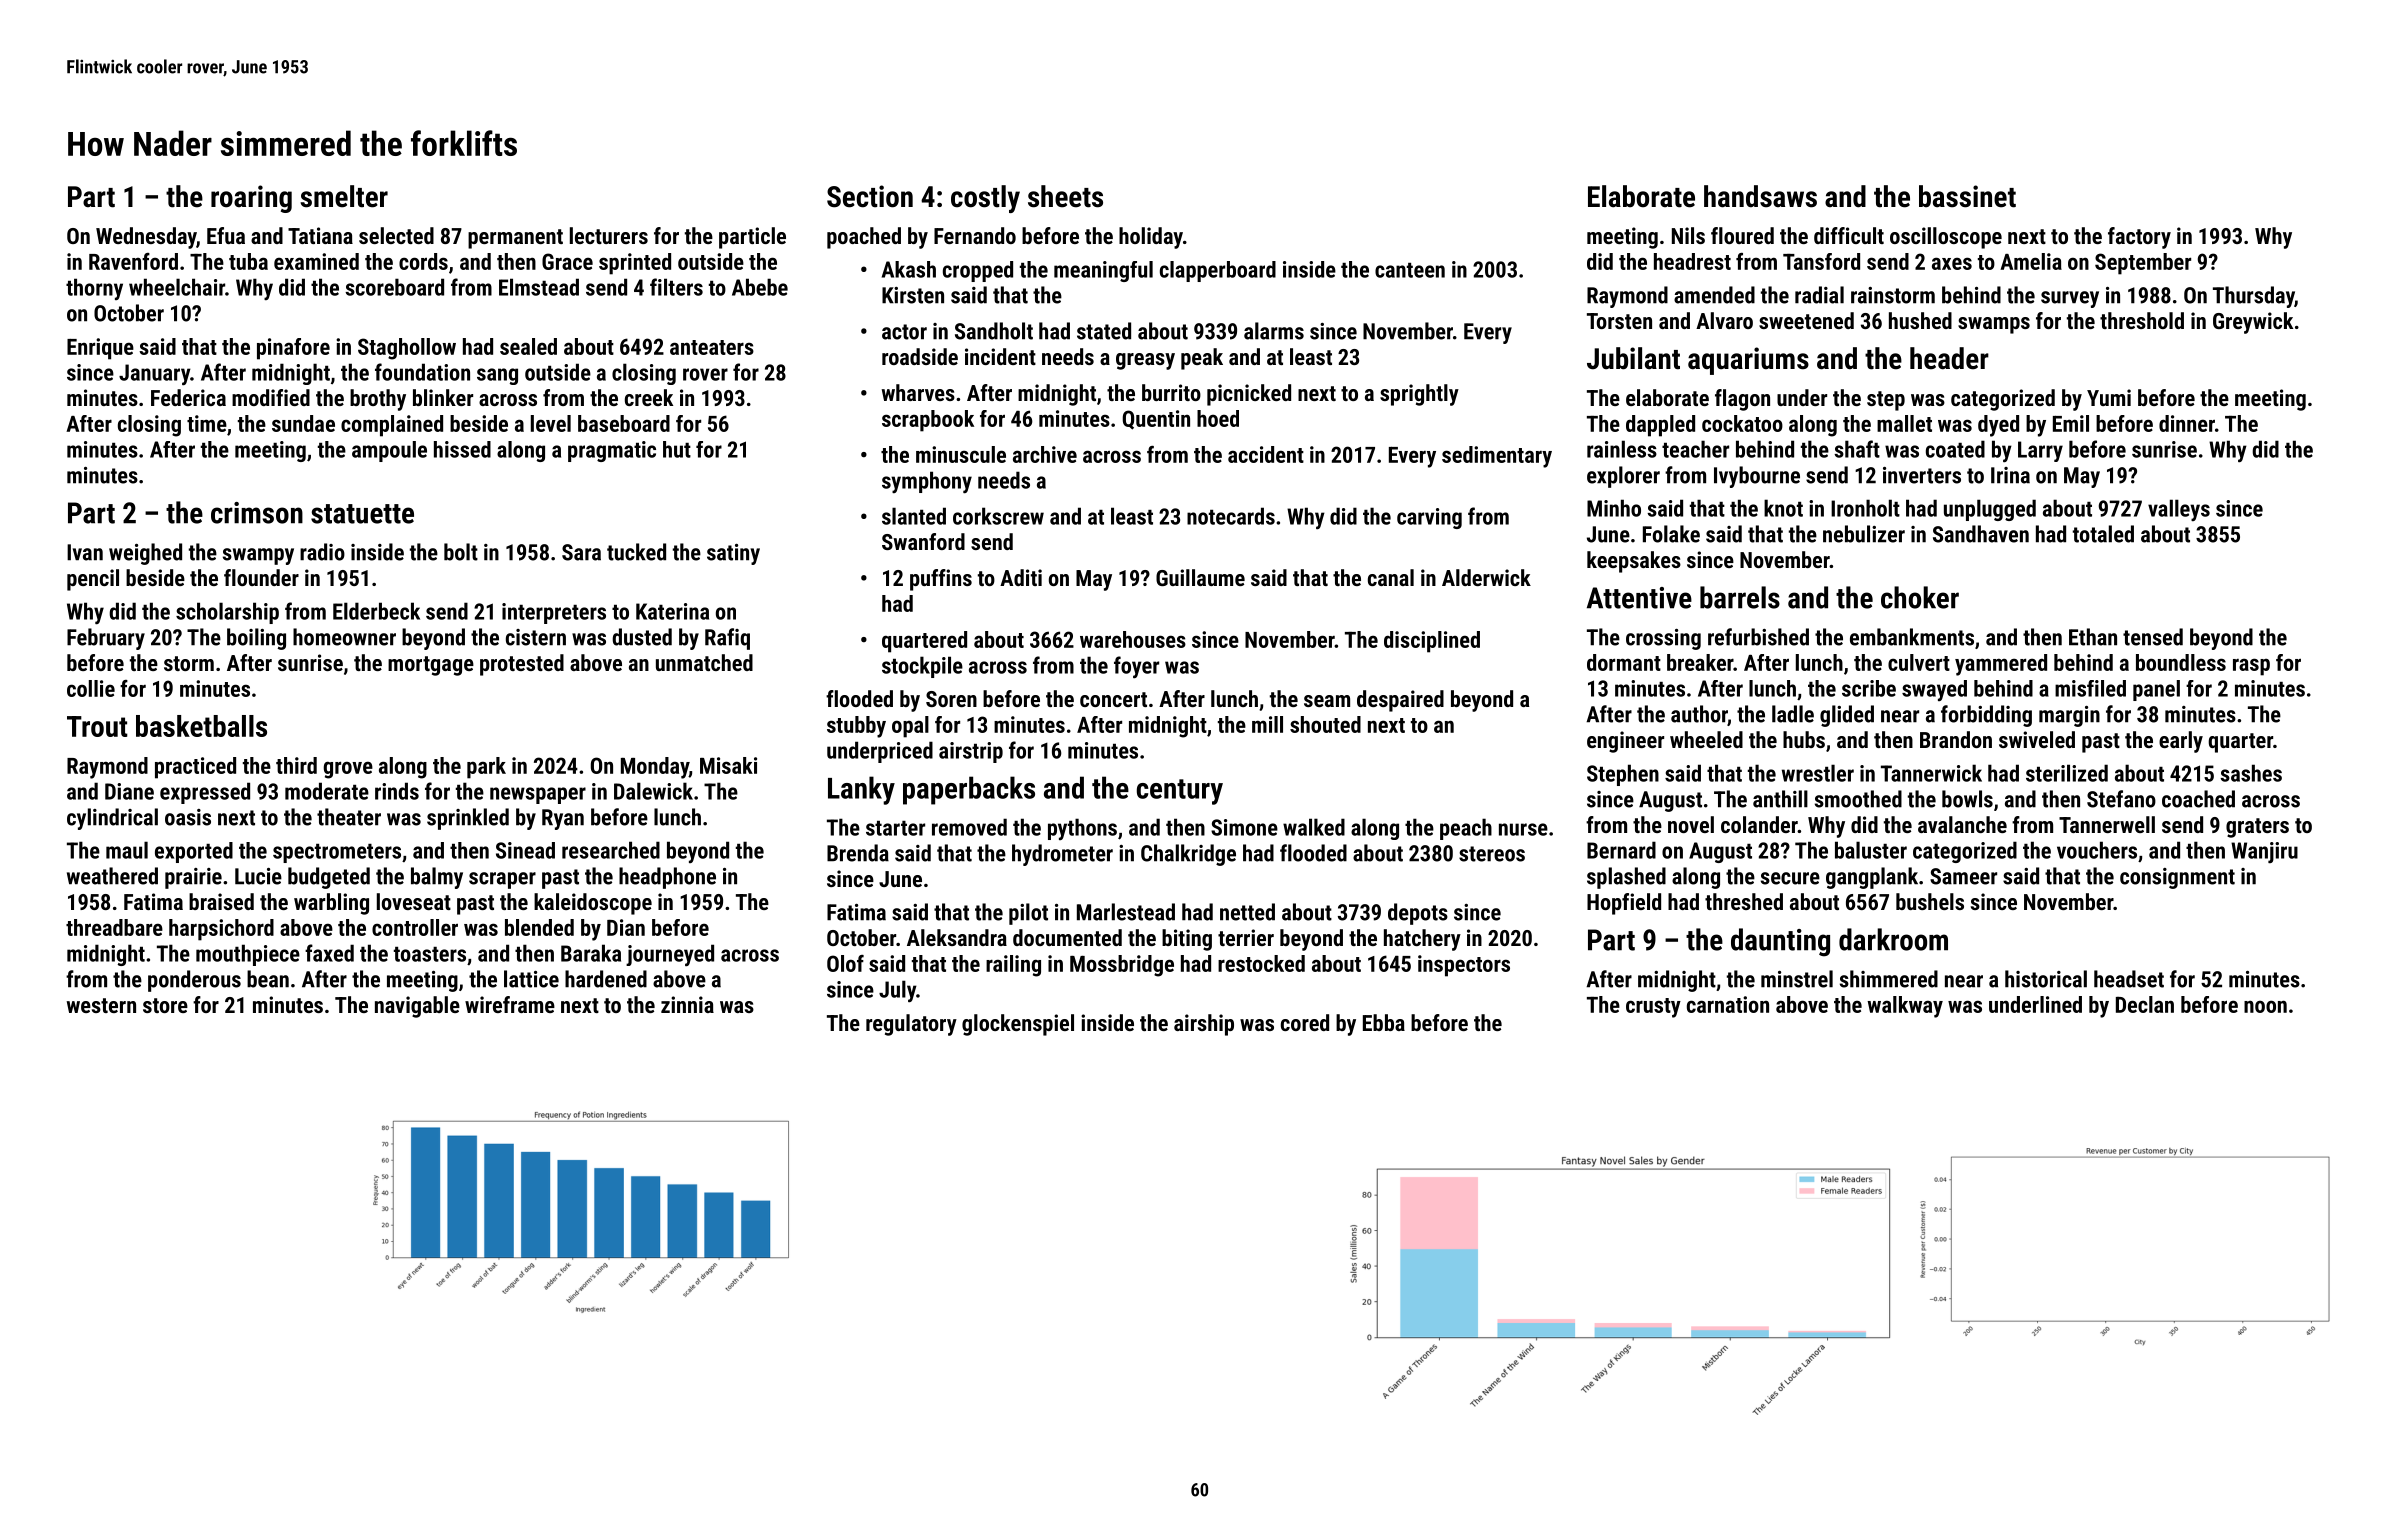 This image has width=2381, height=1540. What do you see at coordinates (1065, 196) in the image?
I see `sheets` at bounding box center [1065, 196].
